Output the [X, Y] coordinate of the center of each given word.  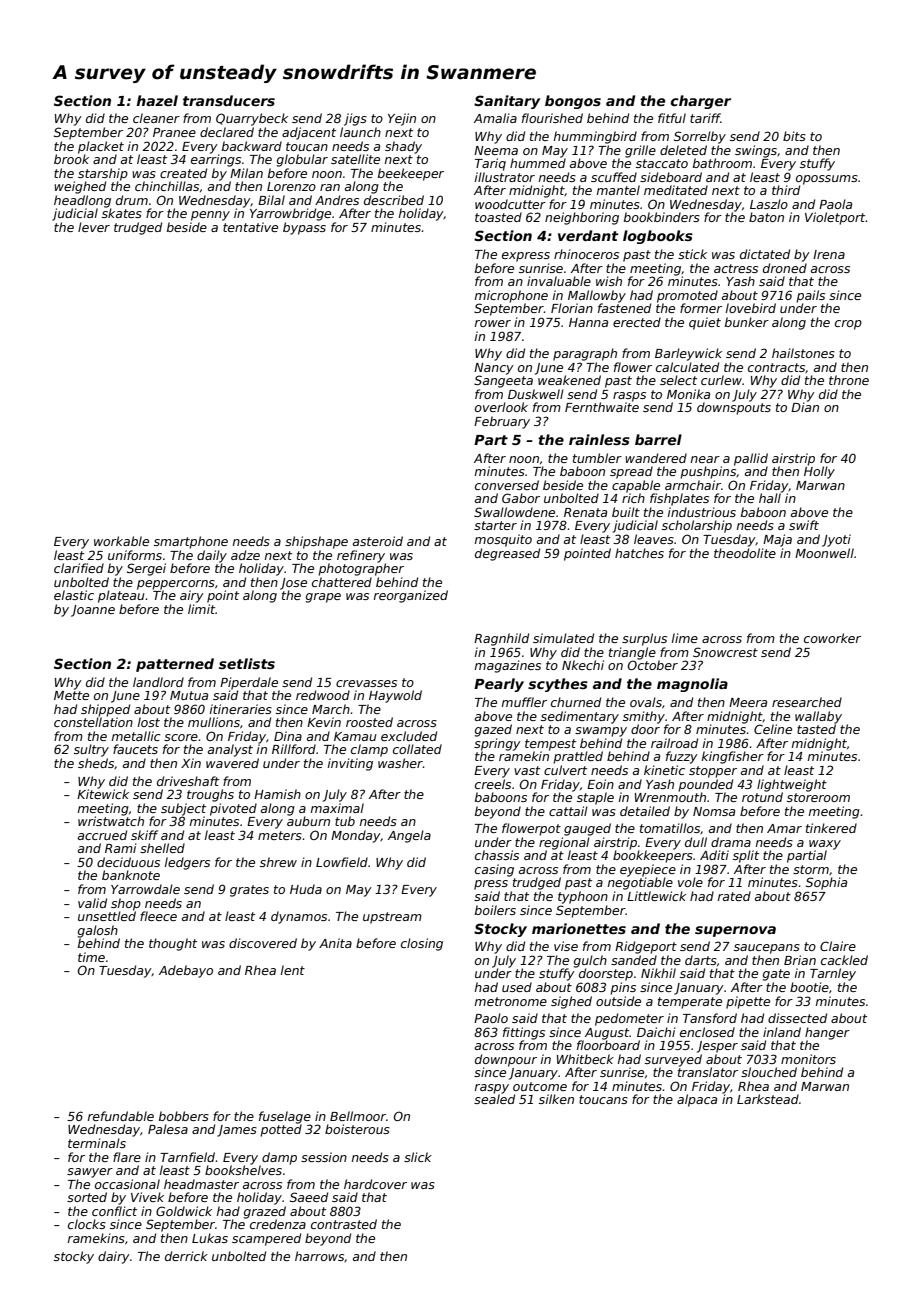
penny [210, 216]
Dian [805, 407]
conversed [507, 485]
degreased [507, 554]
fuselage [285, 1117]
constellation [93, 722]
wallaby [818, 717]
